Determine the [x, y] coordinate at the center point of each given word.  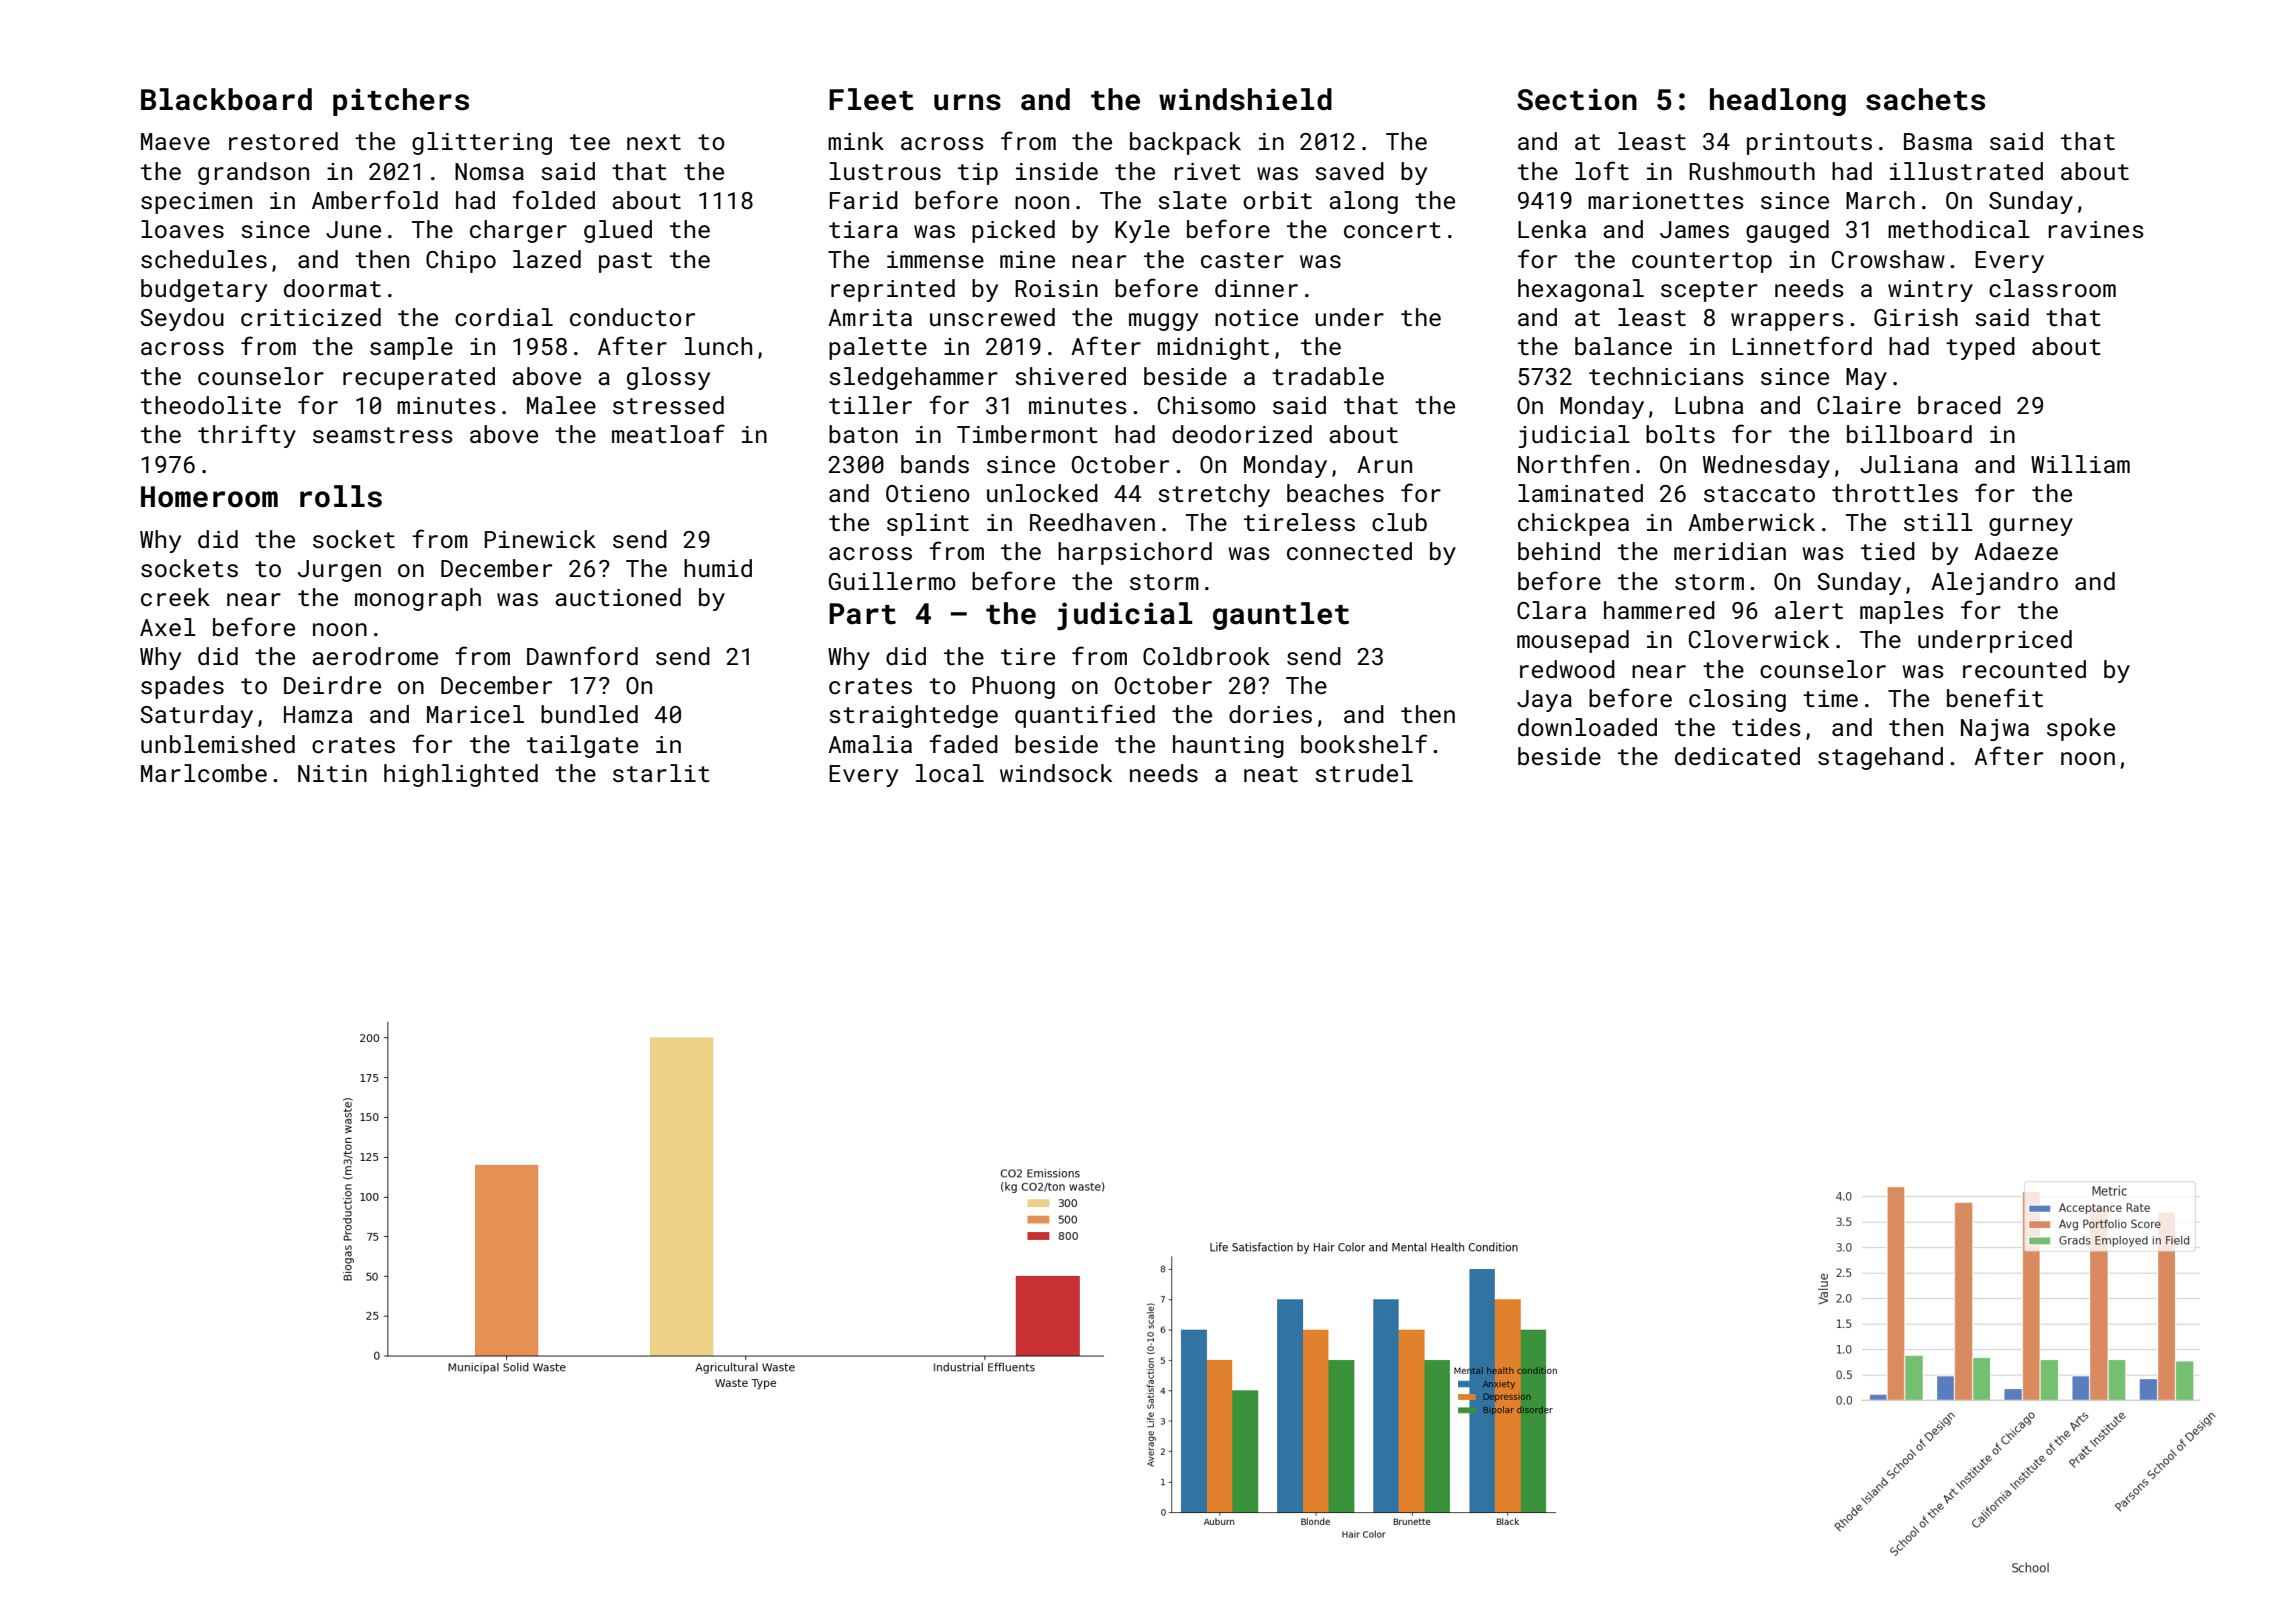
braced [1959, 405]
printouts [1809, 144]
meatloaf [668, 433]
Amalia [870, 744]
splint [928, 524]
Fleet [871, 99]
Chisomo [1207, 405]
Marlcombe [204, 773]
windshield [1245, 99]
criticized [311, 317]
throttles [1895, 493]
